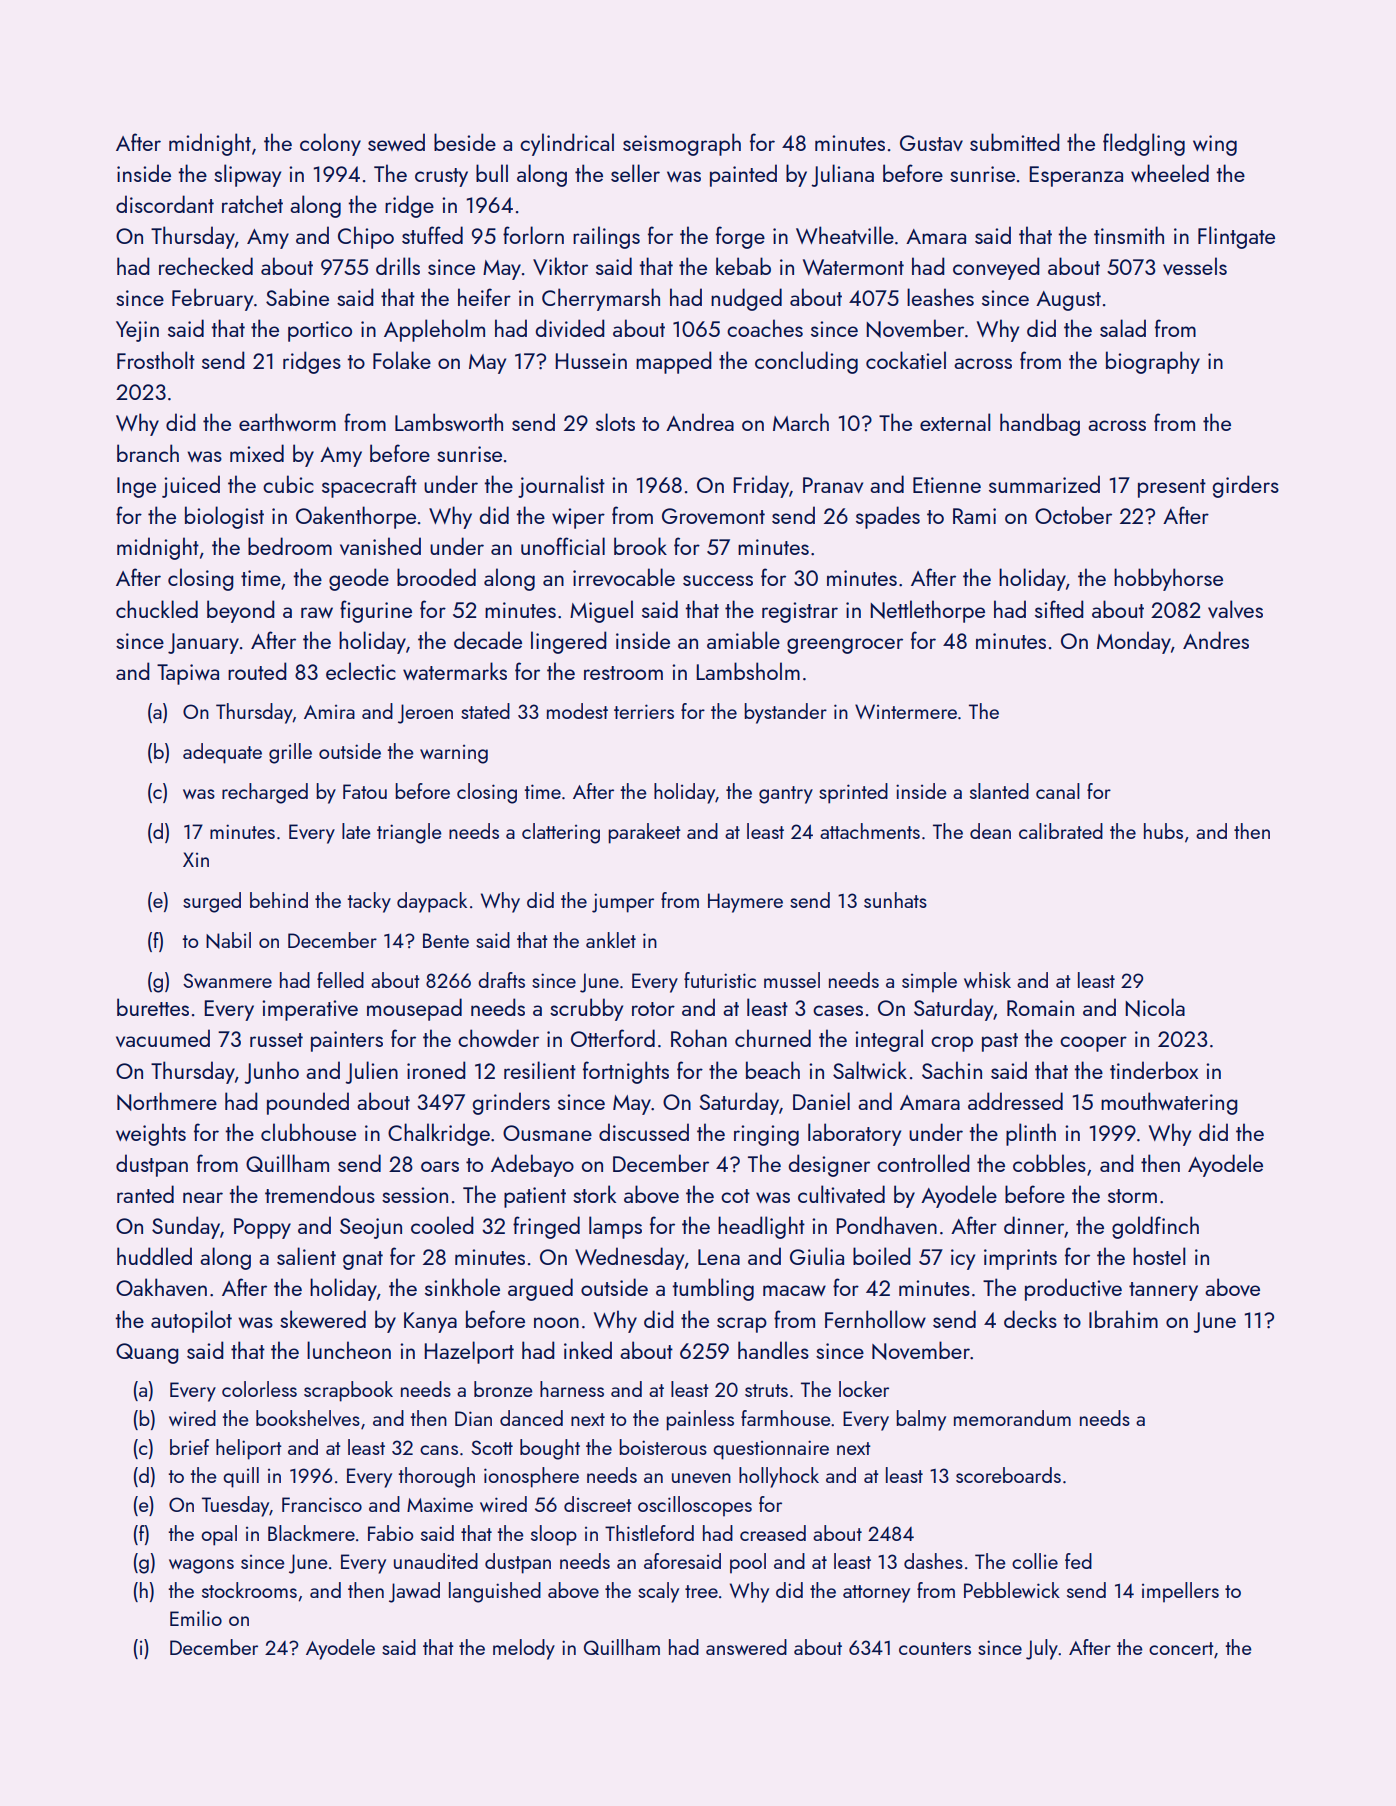 Image resolution: width=1396 pixels, height=1806 pixels. I want to click on adequate, so click(222, 753).
